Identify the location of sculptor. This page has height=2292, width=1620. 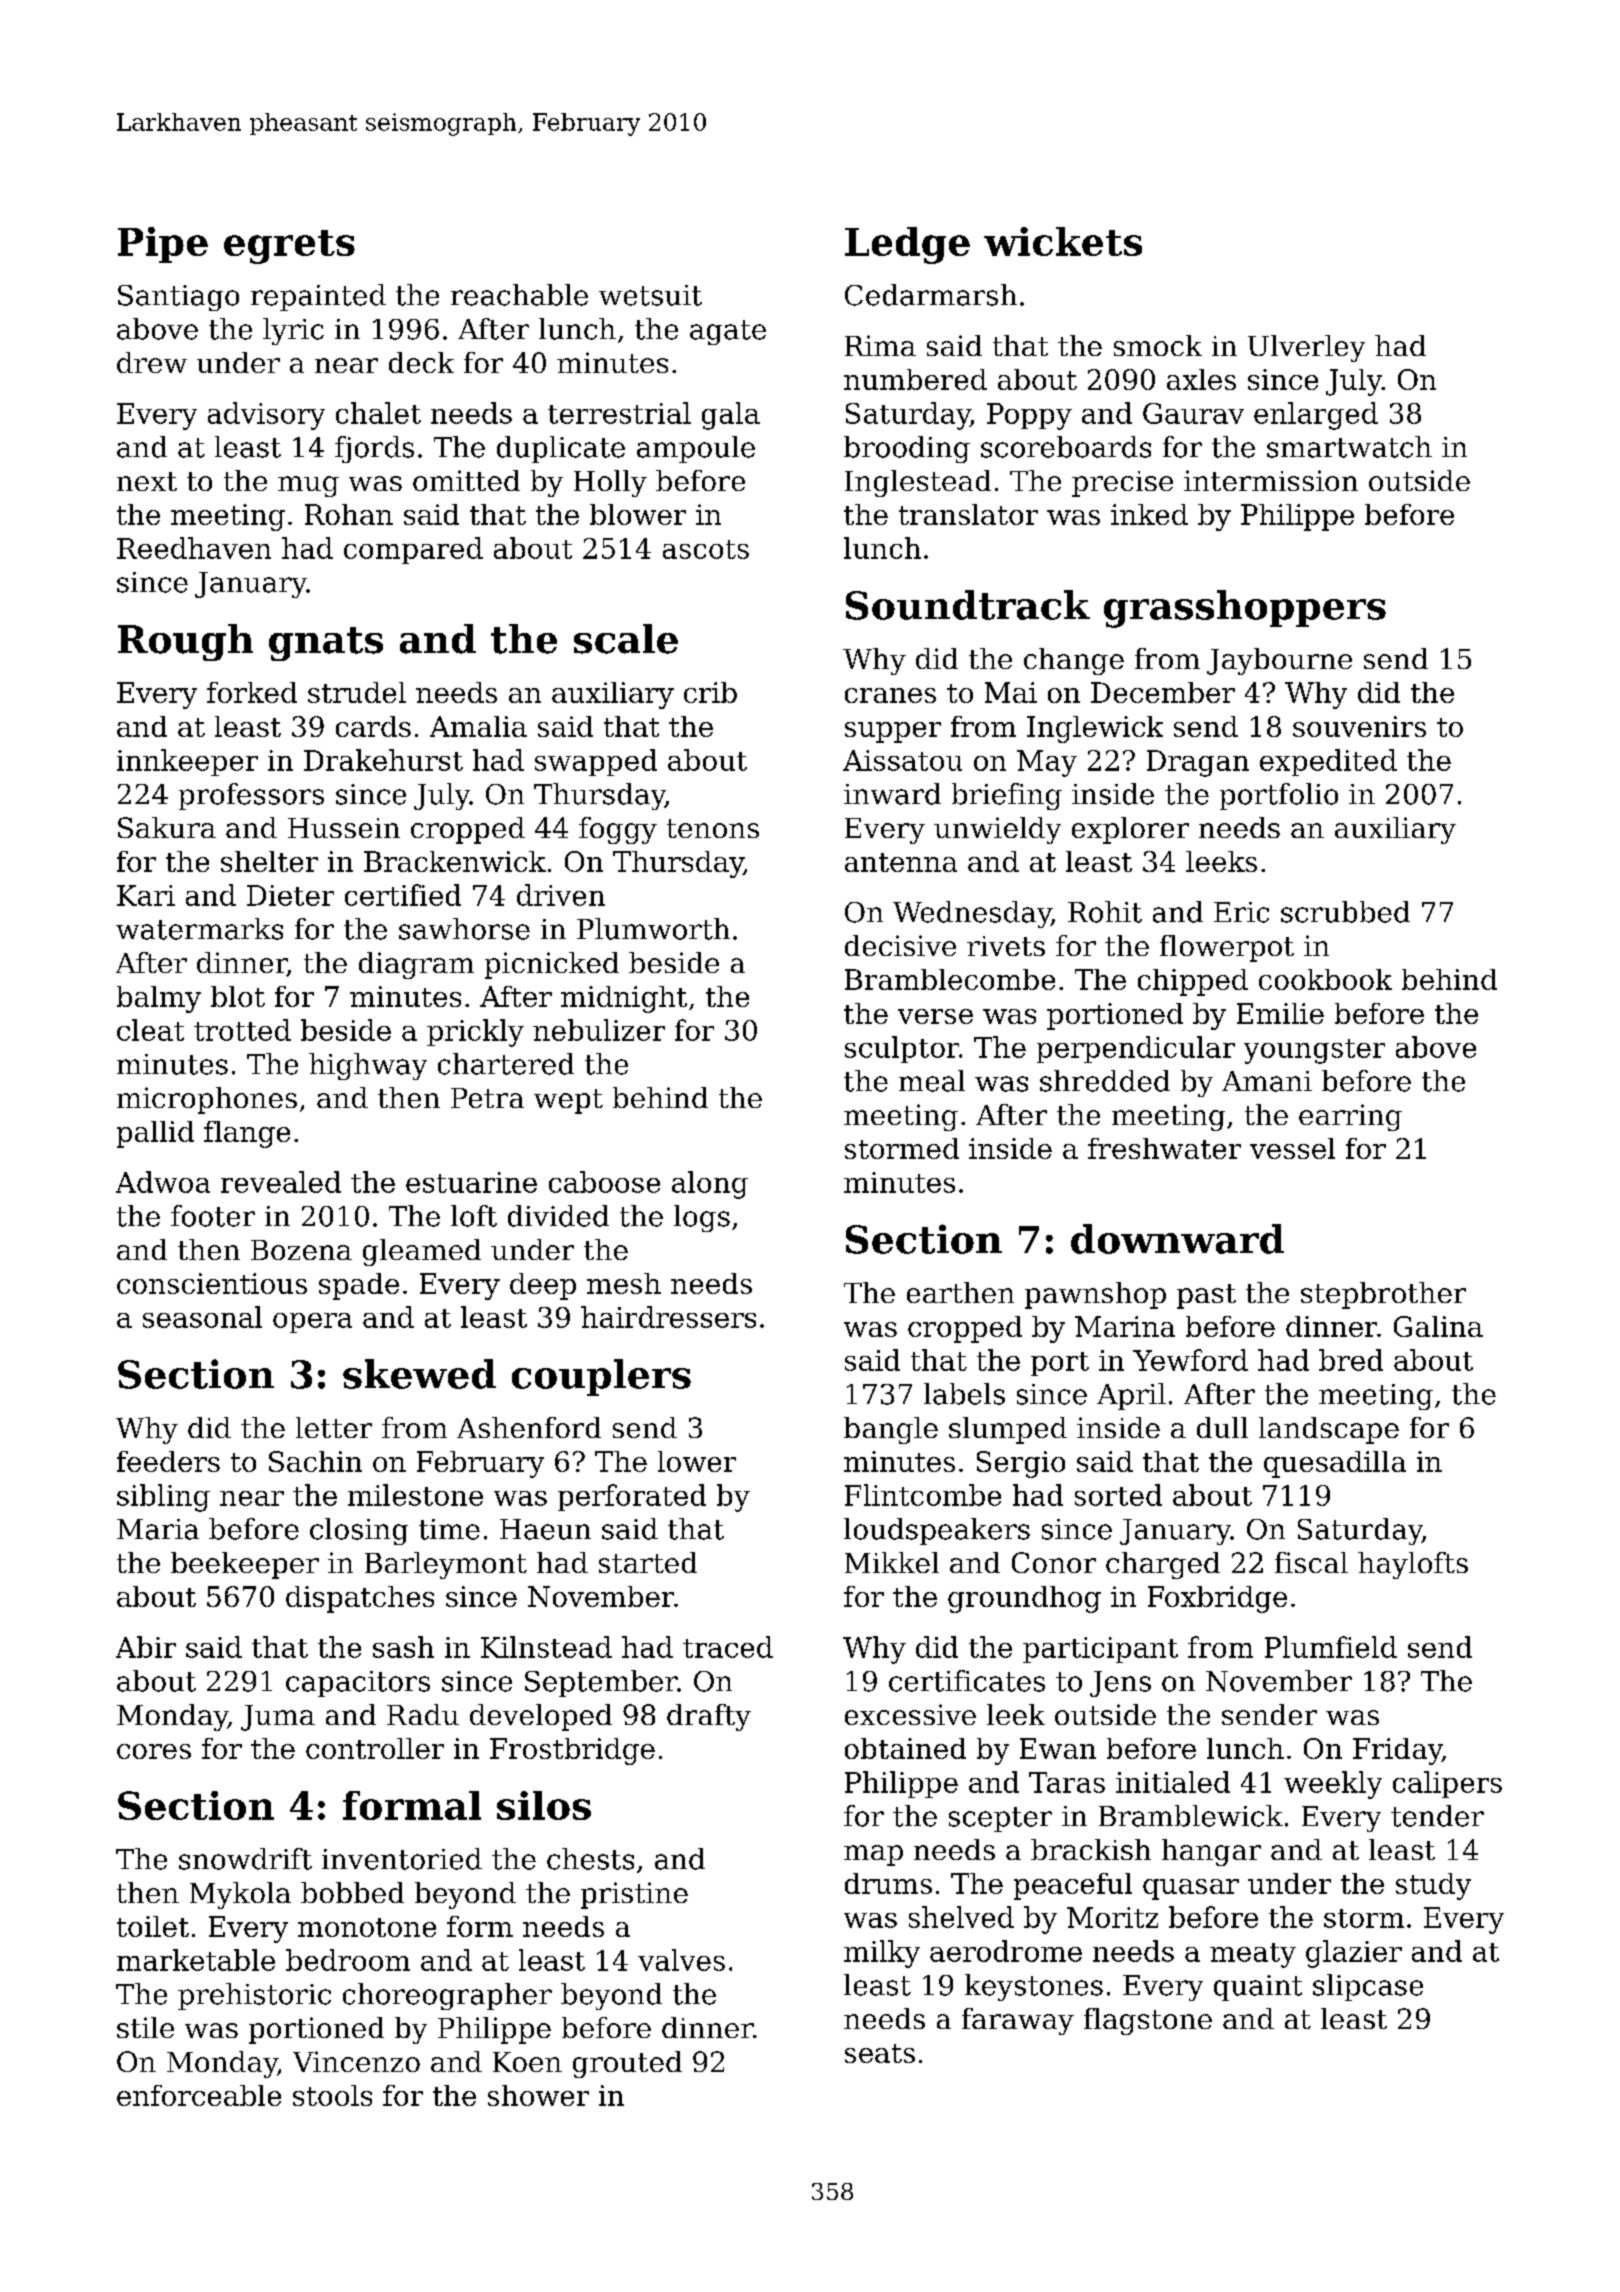
(902, 1049).
